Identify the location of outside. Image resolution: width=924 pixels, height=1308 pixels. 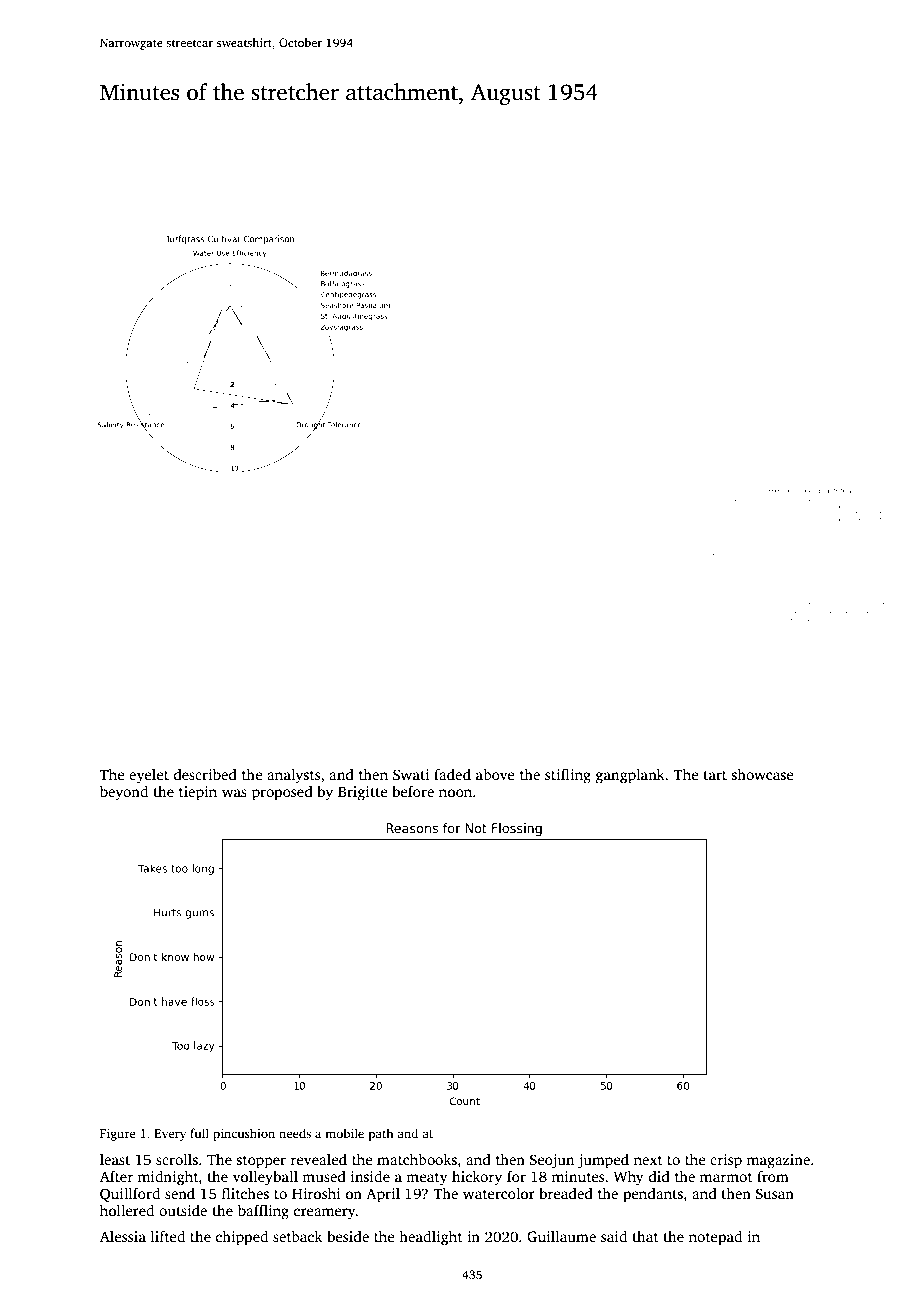
(183, 1210).
